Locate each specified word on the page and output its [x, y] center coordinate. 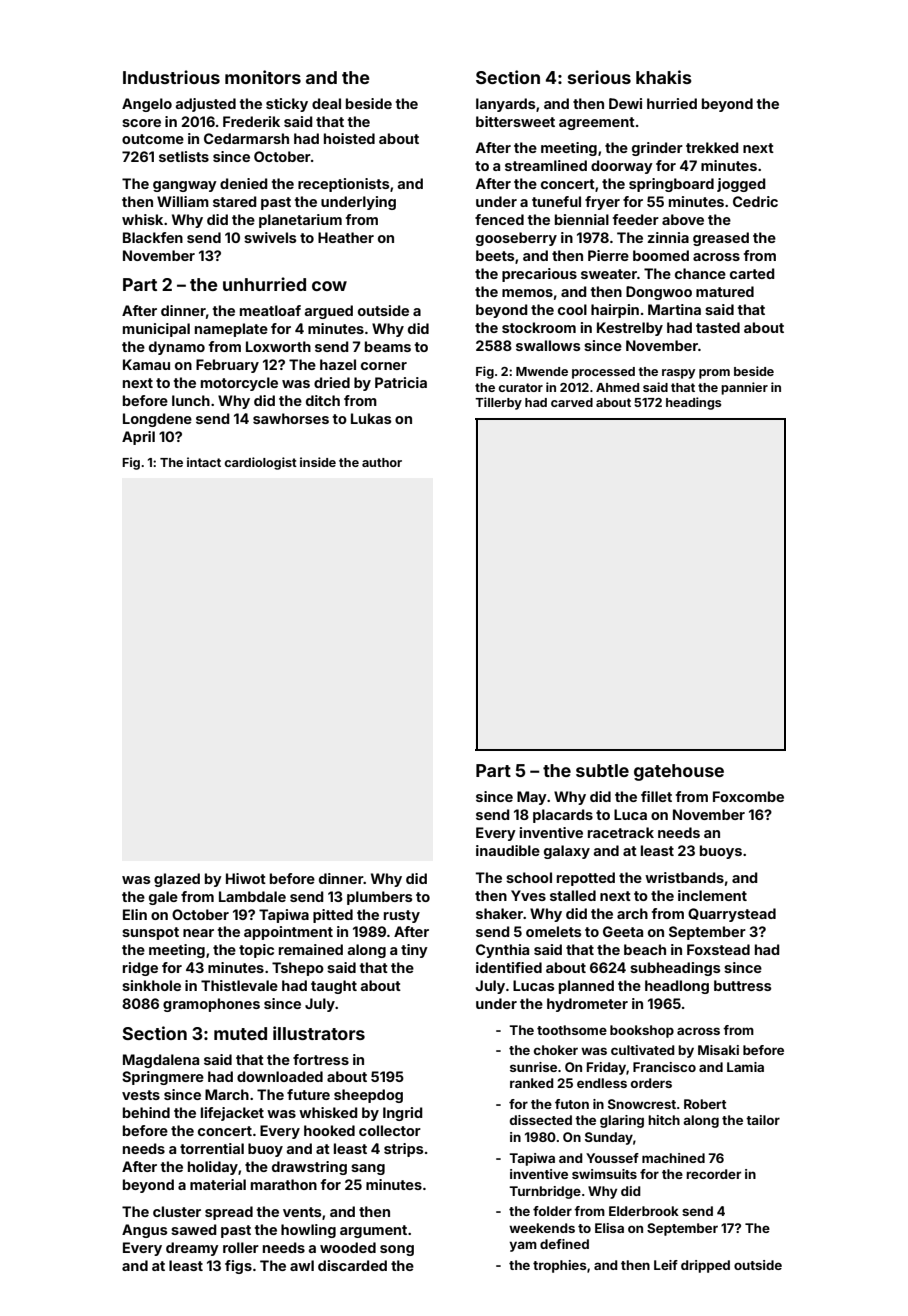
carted [752, 273]
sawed [194, 1229]
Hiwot [246, 878]
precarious [539, 275]
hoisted [349, 138]
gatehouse [679, 772]
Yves [528, 895]
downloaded [280, 1076]
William [183, 201]
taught [334, 987]
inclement [712, 895]
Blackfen [153, 237]
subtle [602, 770]
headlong [677, 987]
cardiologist [260, 463]
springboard [671, 185]
